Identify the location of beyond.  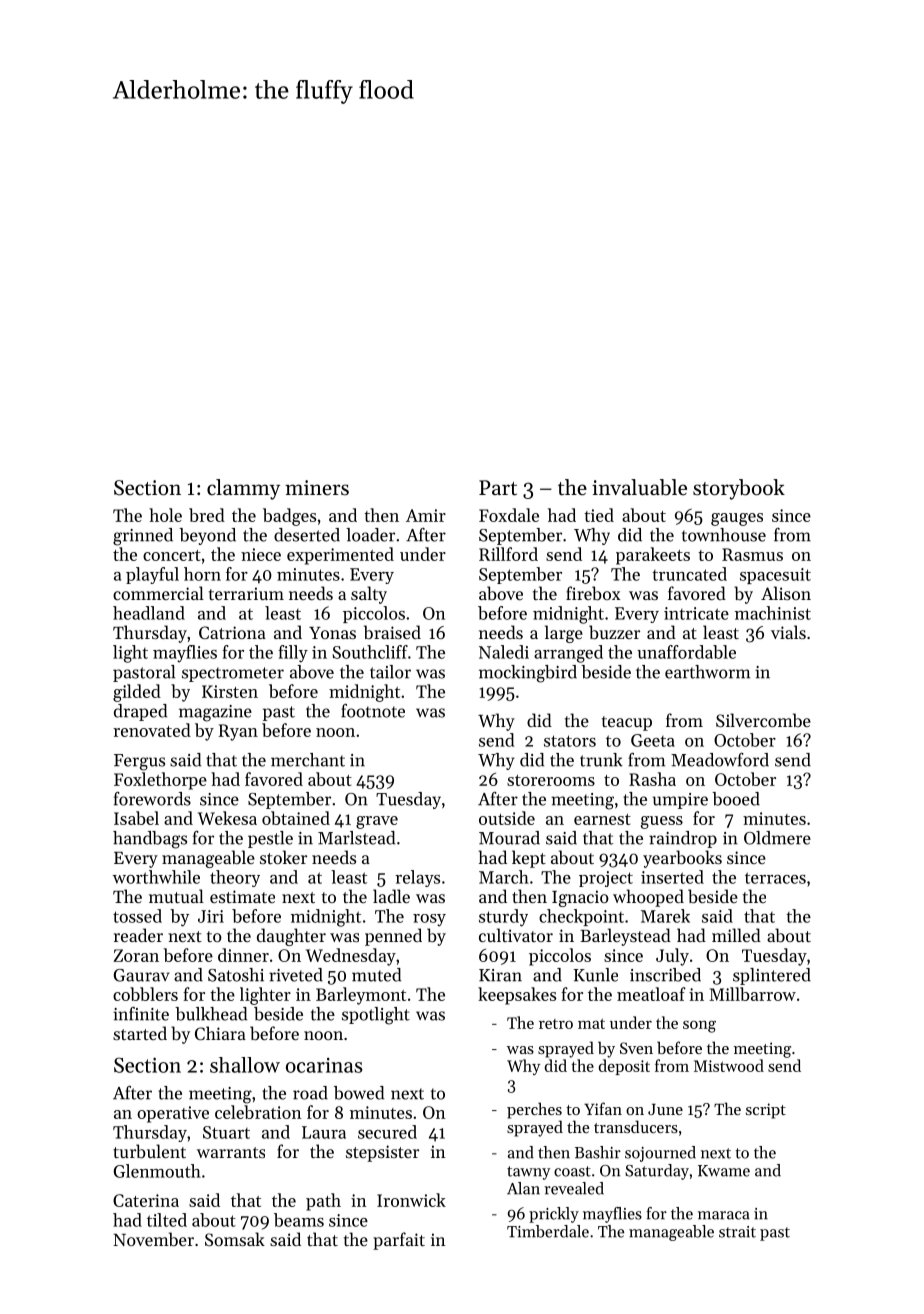
(207, 536).
